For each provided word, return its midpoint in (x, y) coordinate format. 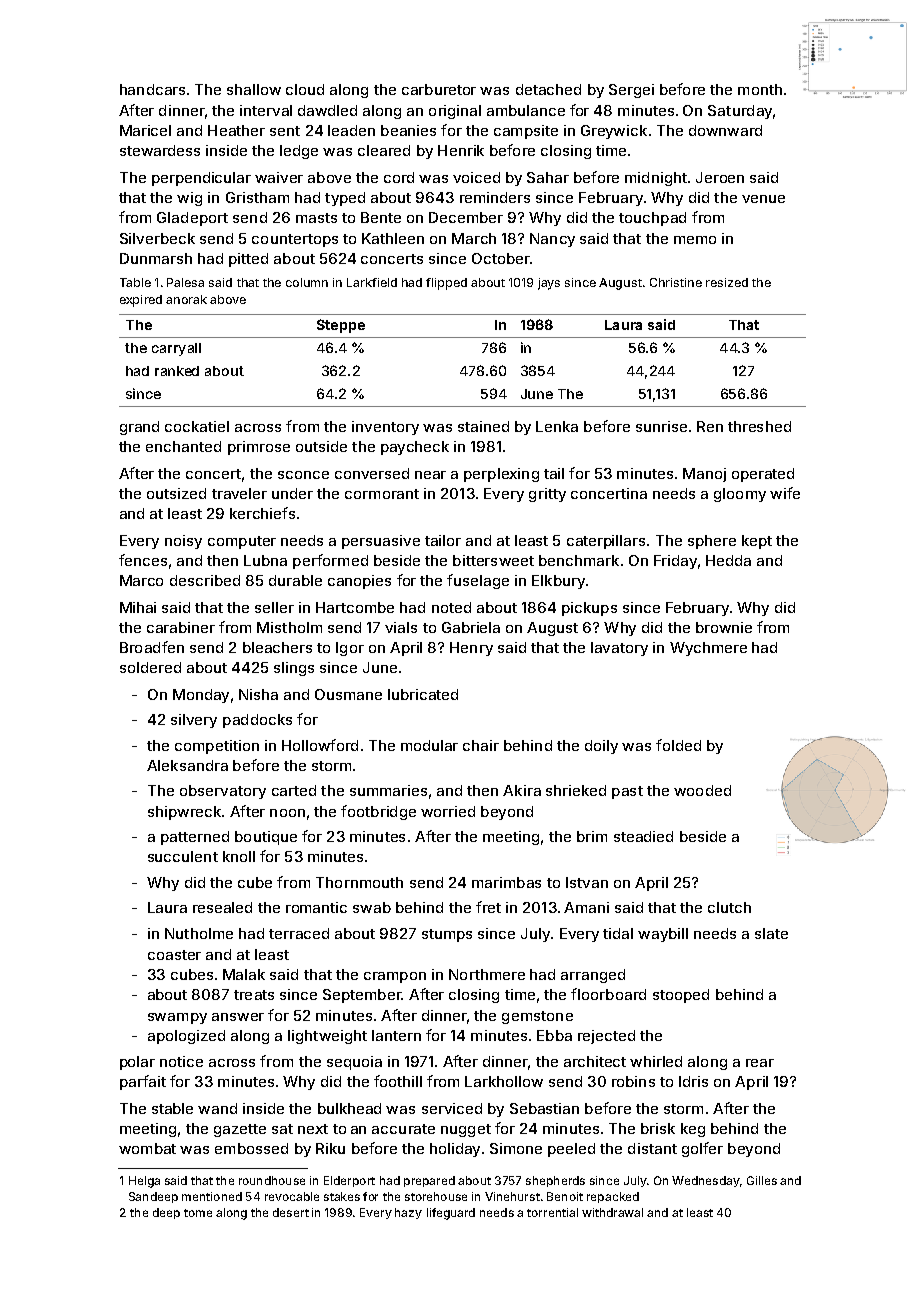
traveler (239, 493)
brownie (724, 627)
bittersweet (493, 560)
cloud (305, 89)
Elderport (349, 1181)
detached (548, 89)
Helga (144, 1182)
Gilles (762, 1180)
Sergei (631, 91)
